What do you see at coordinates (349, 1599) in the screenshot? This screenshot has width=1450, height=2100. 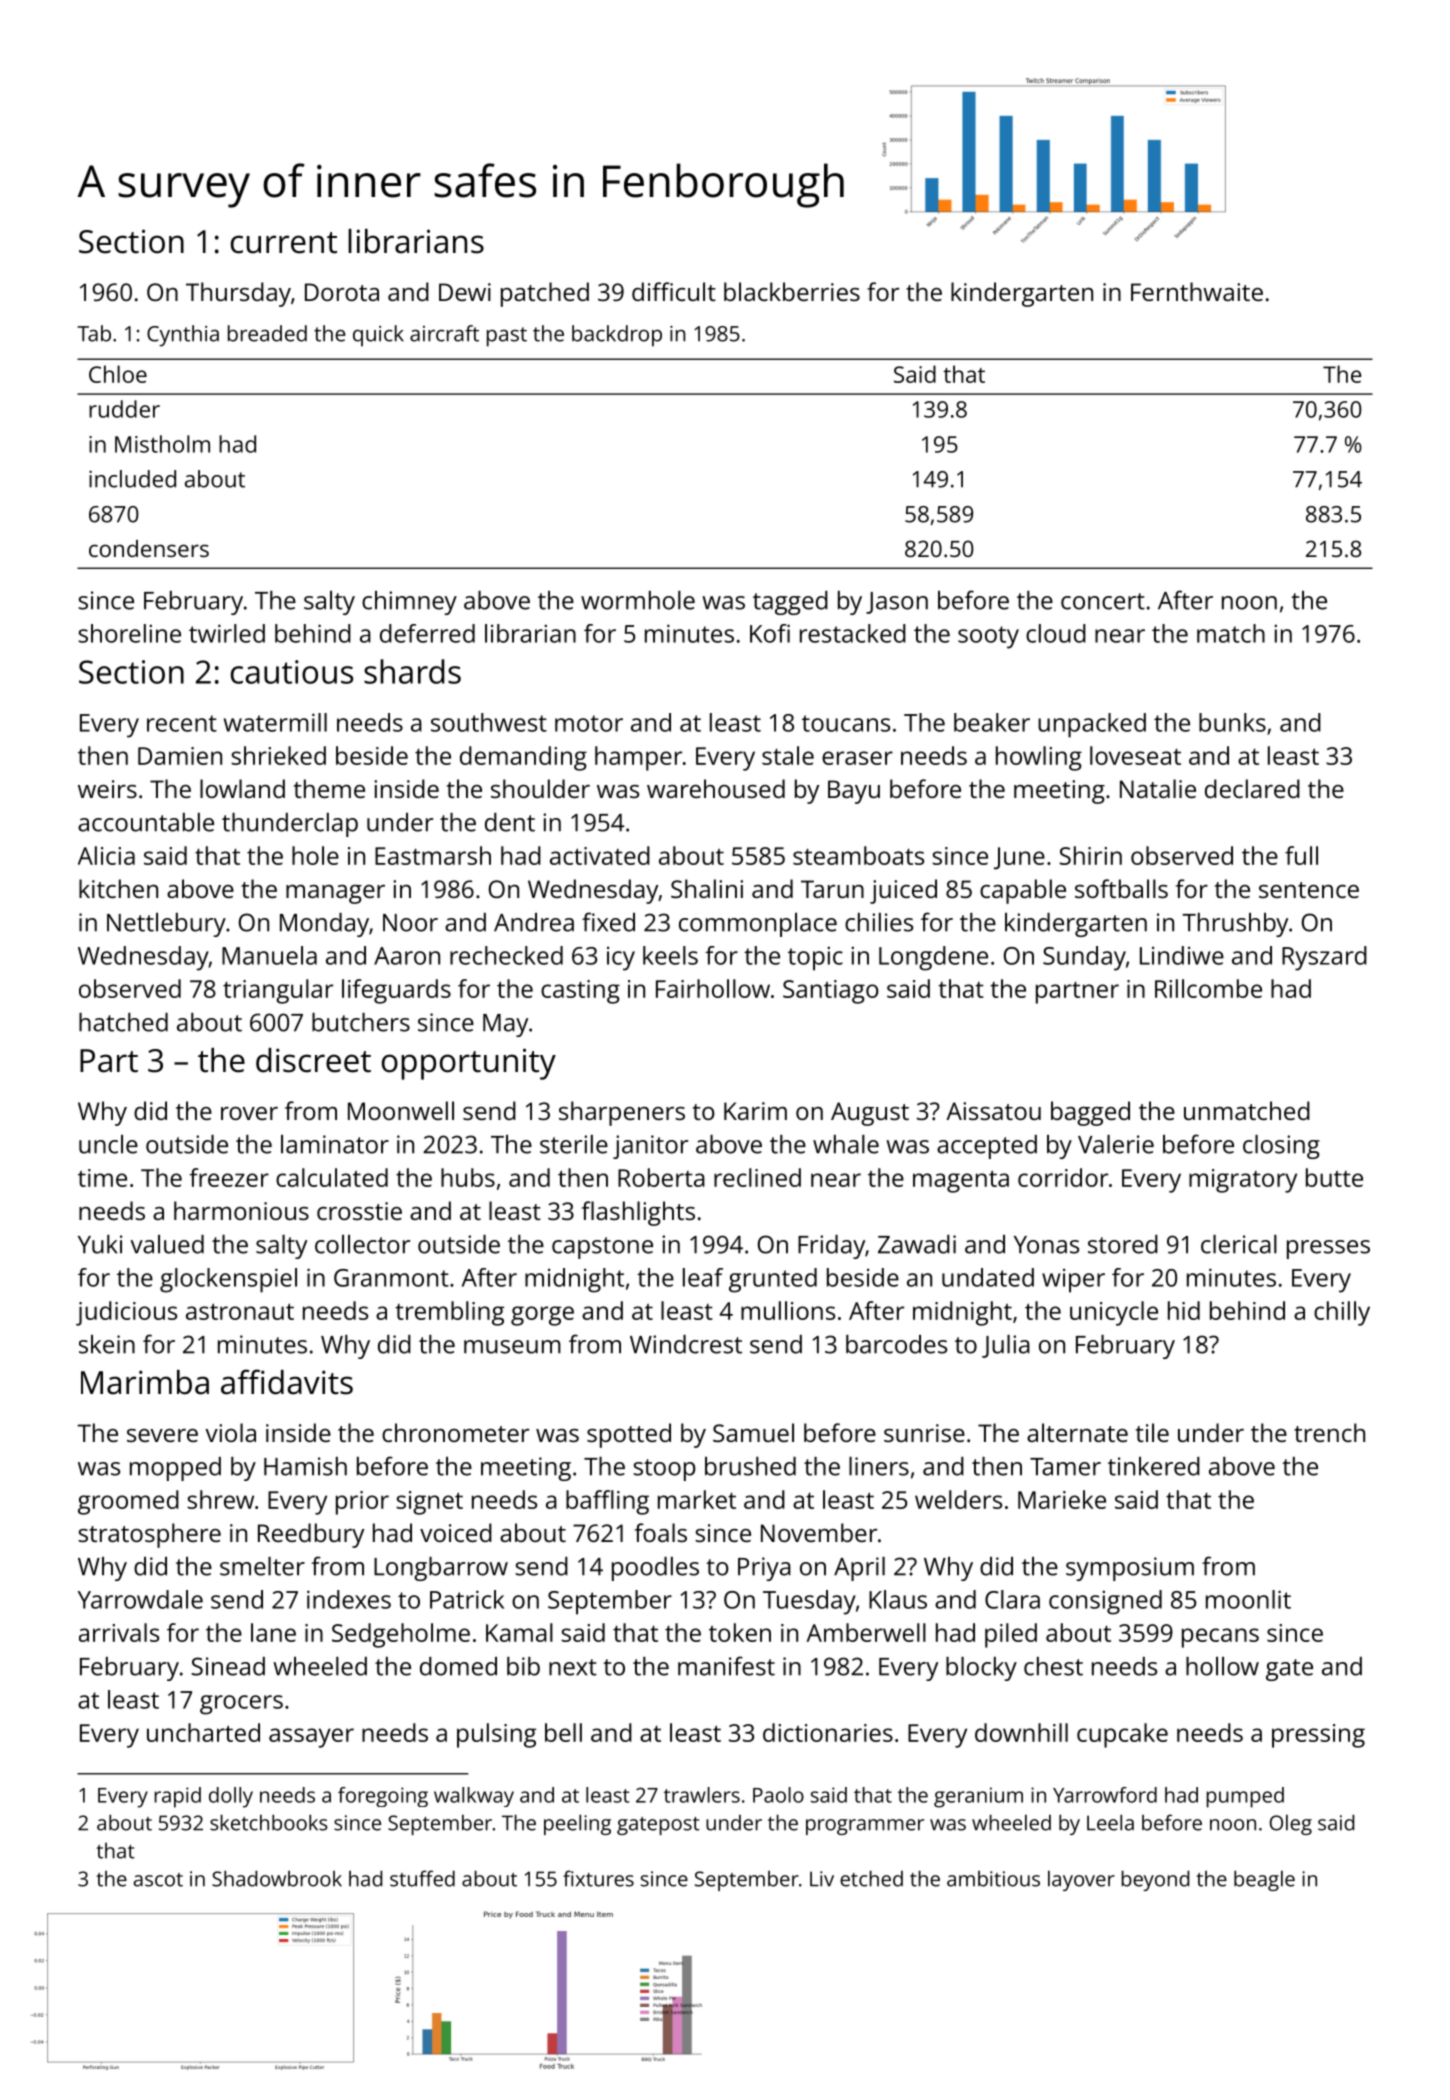 I see `indexes` at bounding box center [349, 1599].
